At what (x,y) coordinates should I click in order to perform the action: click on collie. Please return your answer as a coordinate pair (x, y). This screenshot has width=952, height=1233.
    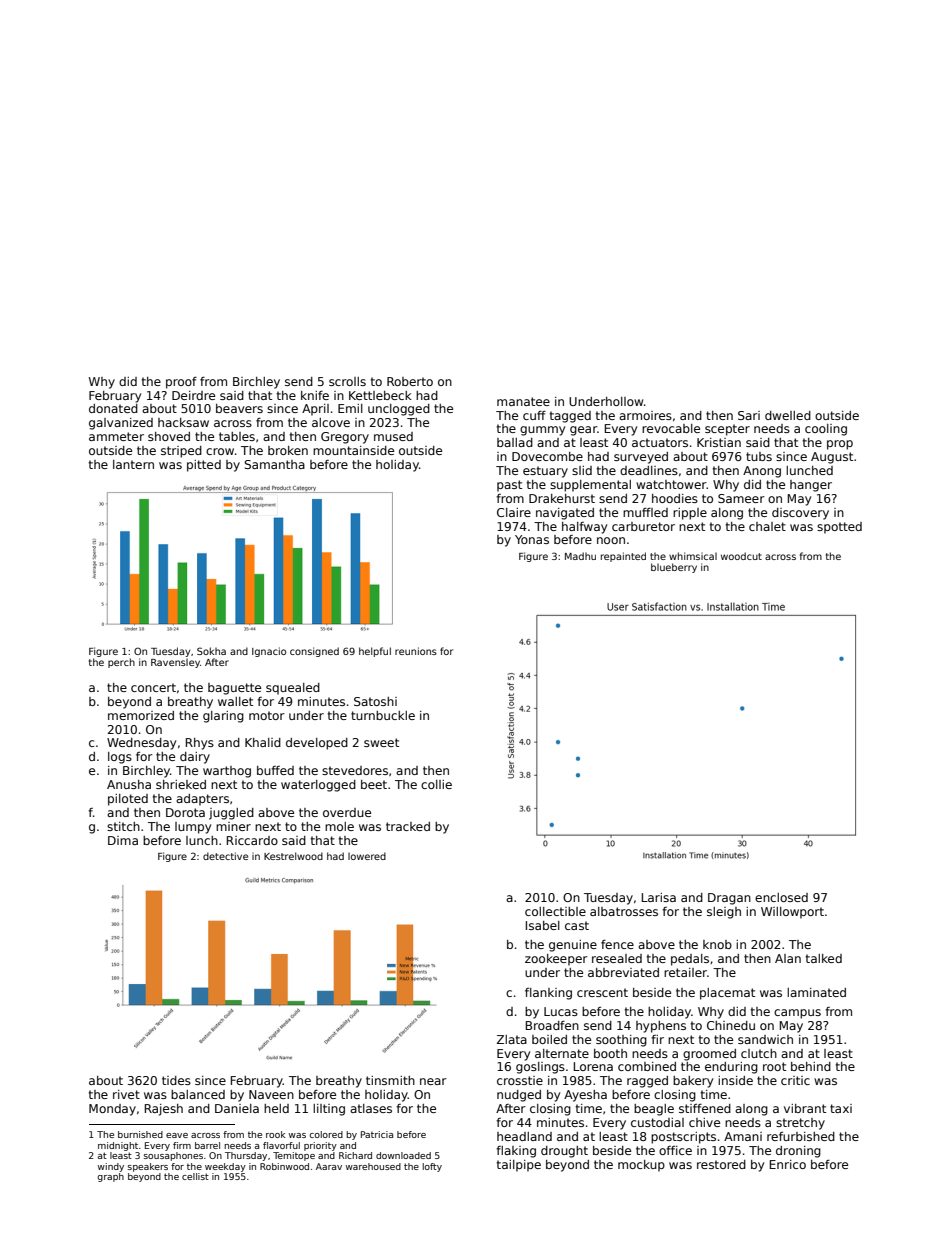
    Looking at the image, I should click on (436, 784).
